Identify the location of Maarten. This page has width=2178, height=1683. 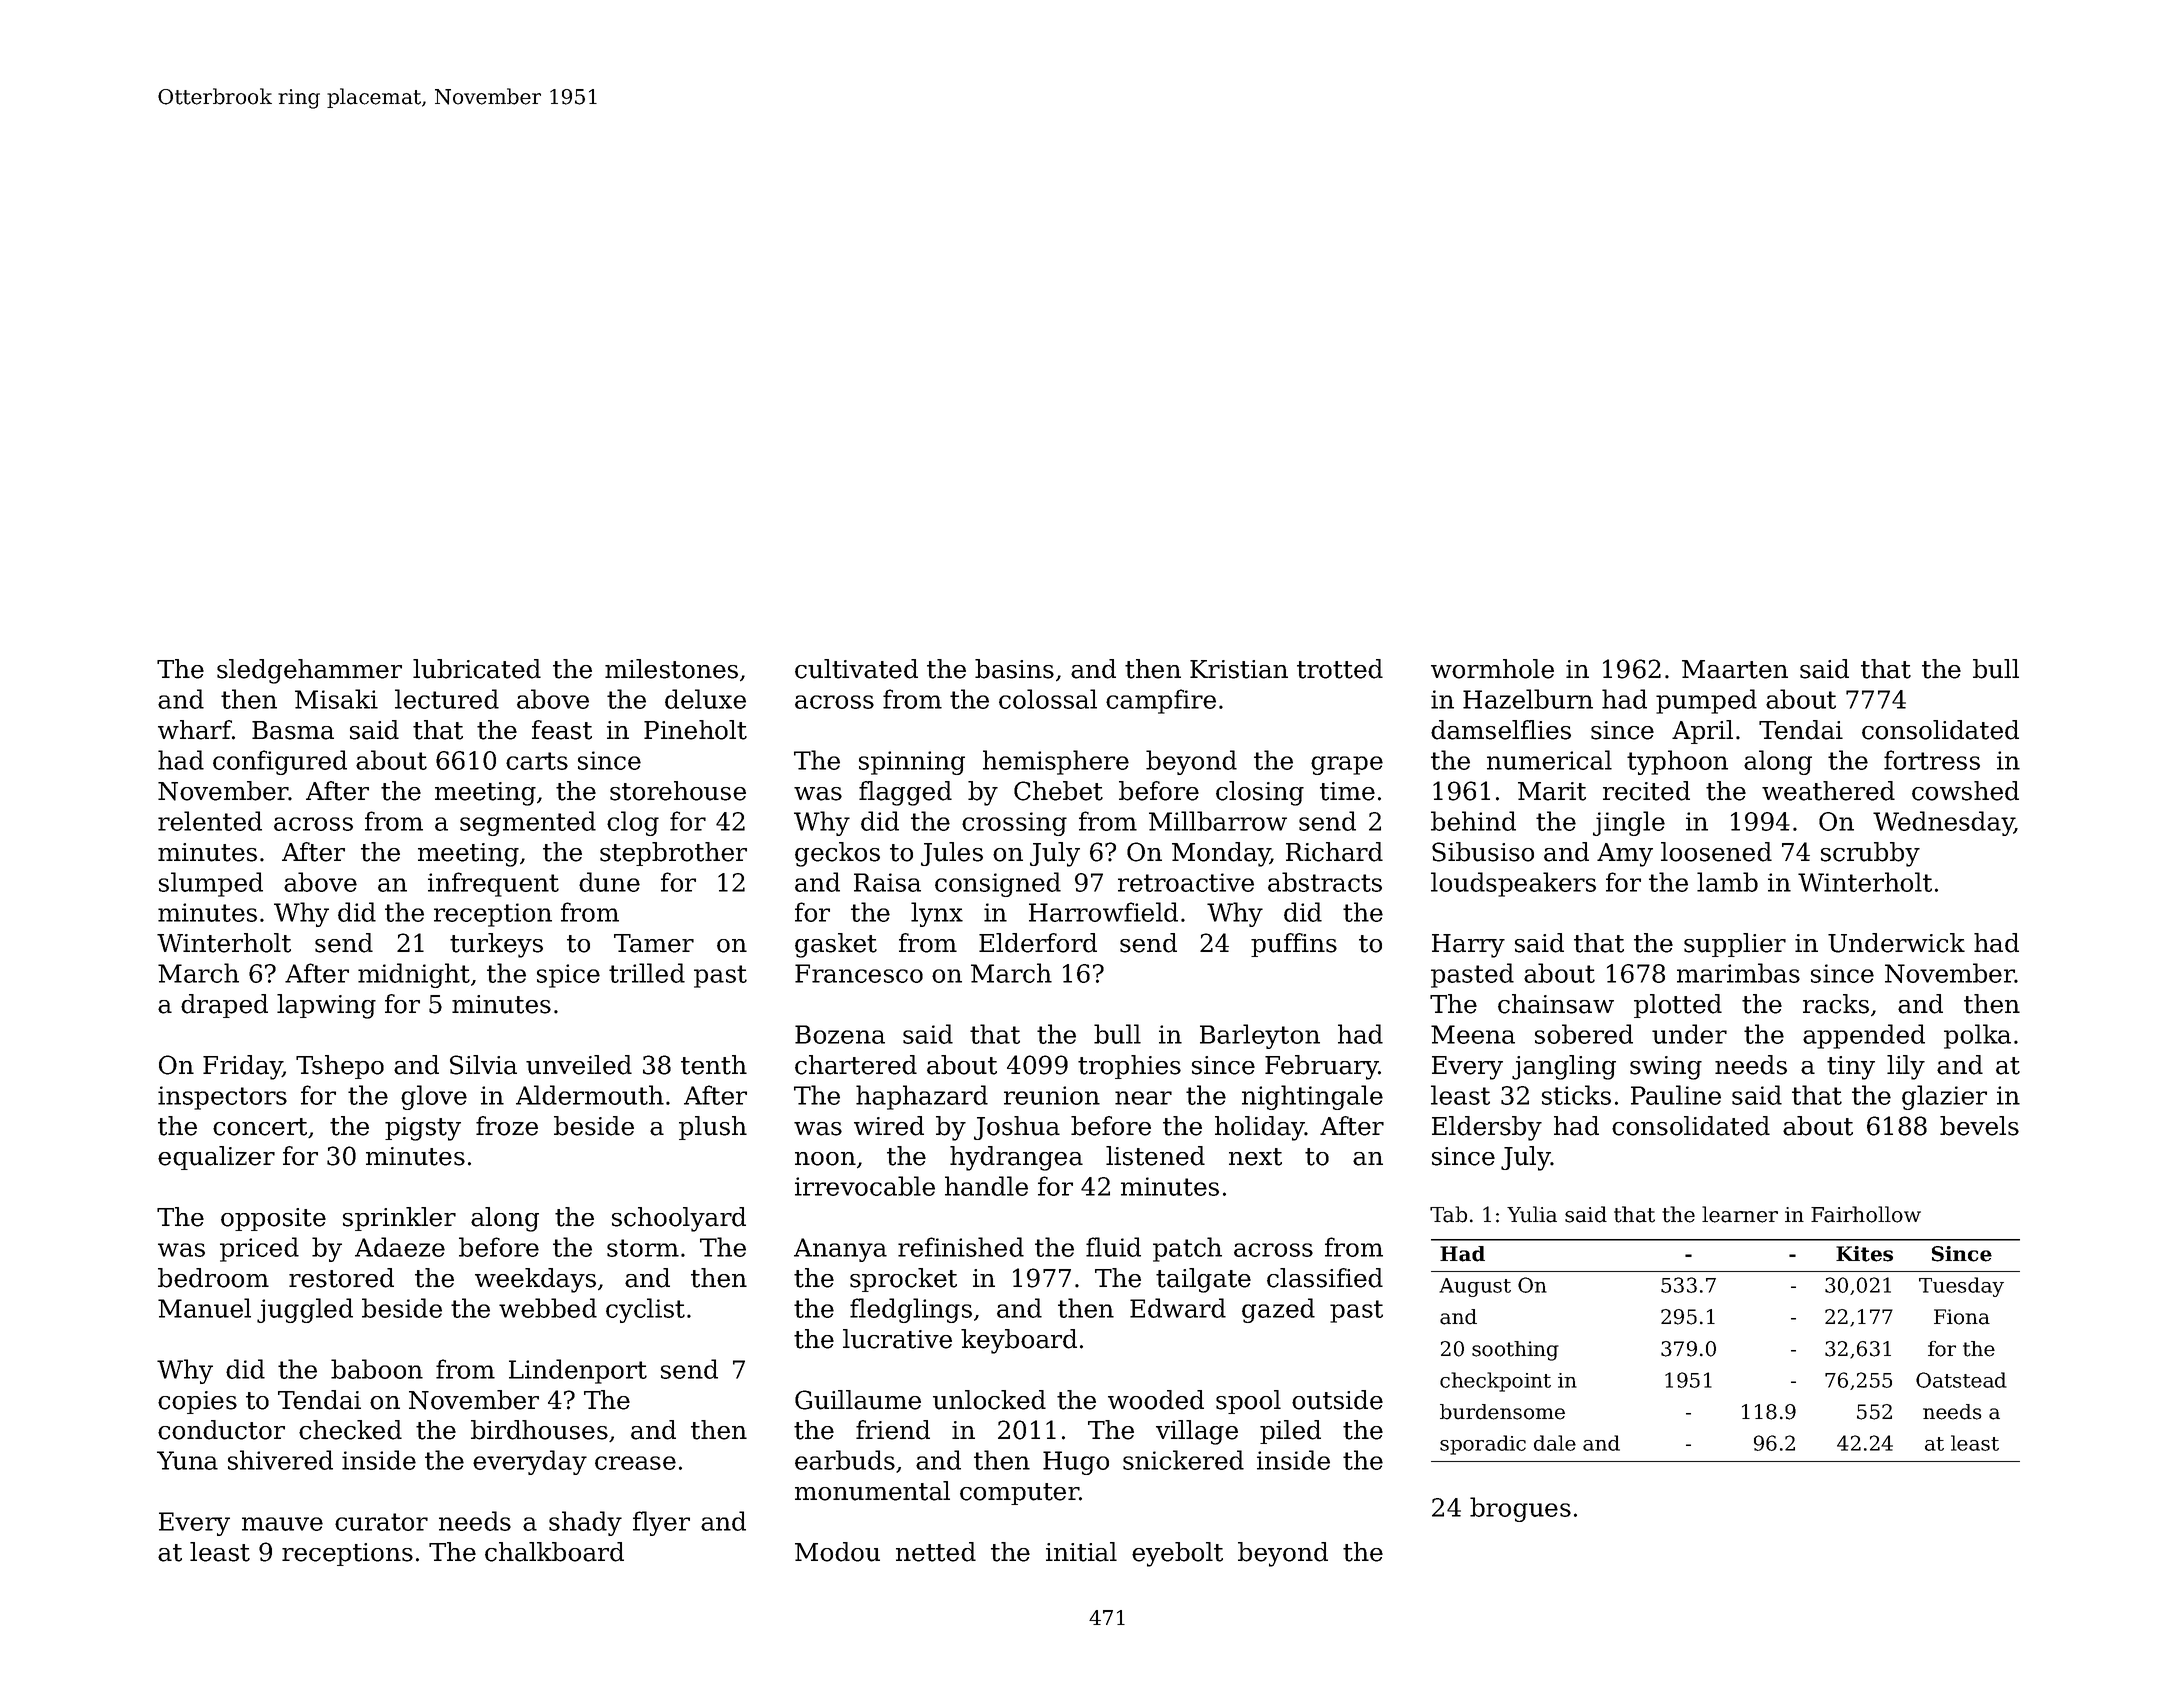
(1735, 669).
